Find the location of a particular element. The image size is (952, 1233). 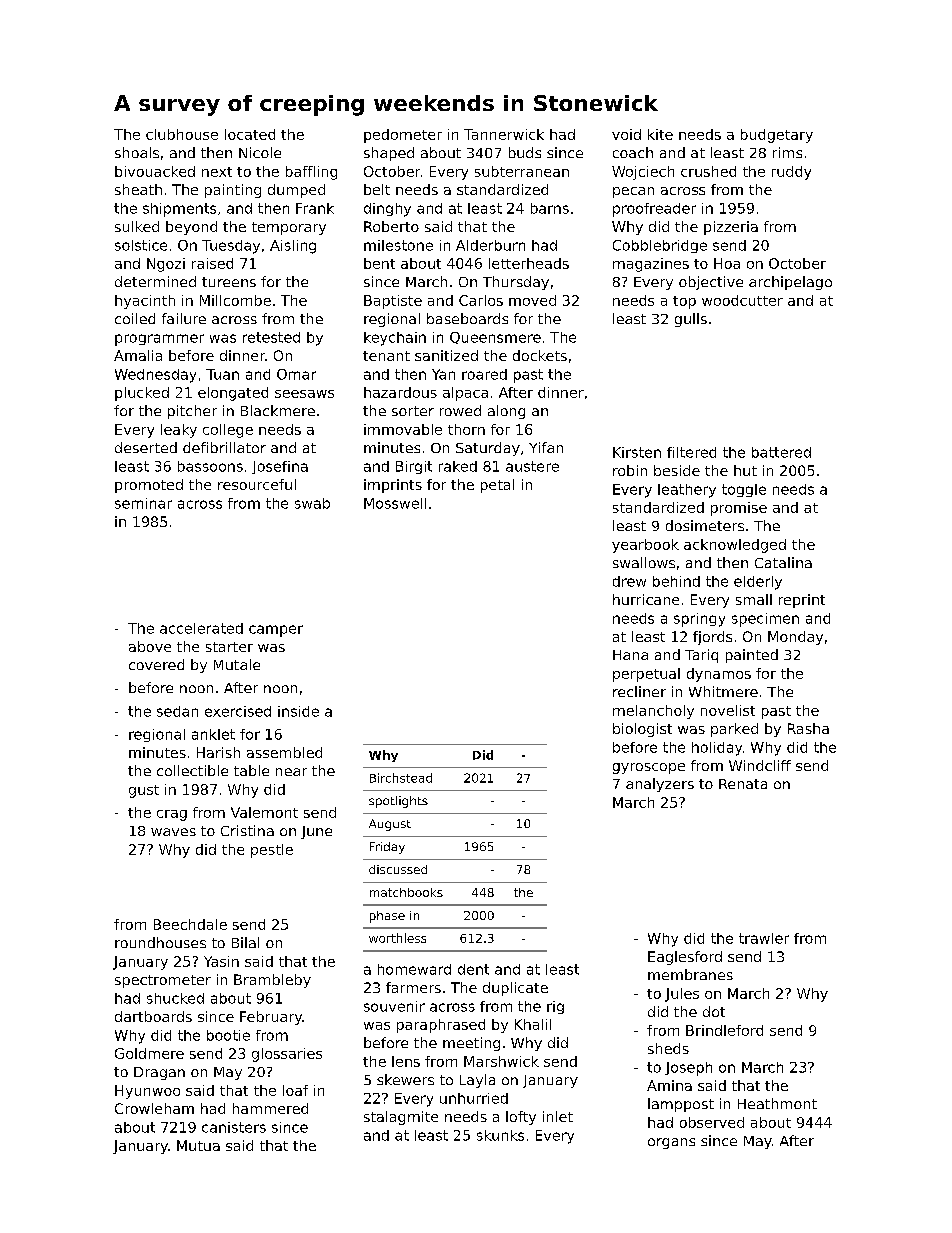

skunks is located at coordinates (500, 1135).
